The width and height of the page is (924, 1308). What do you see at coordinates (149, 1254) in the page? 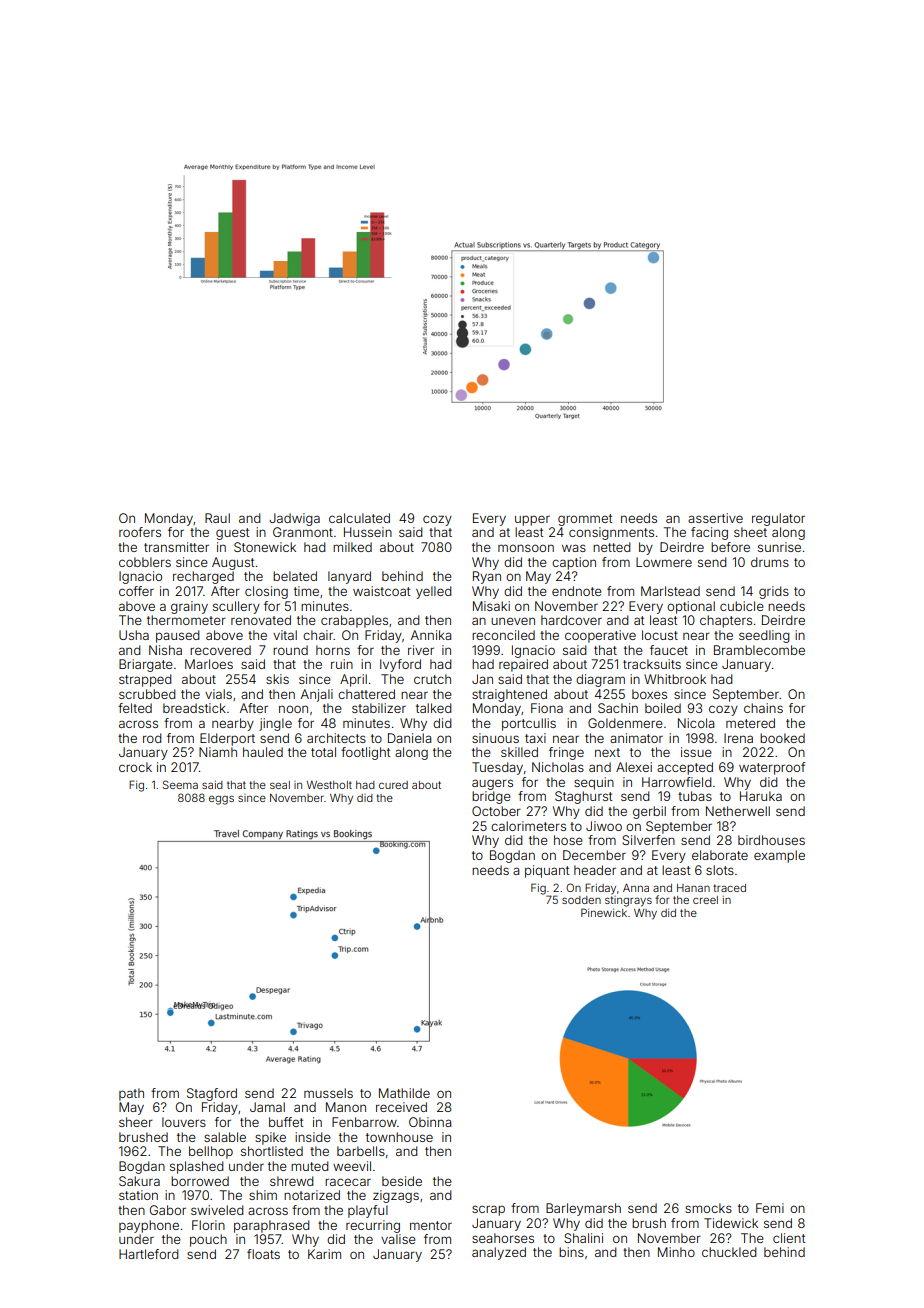
I see `Hartleford` at bounding box center [149, 1254].
